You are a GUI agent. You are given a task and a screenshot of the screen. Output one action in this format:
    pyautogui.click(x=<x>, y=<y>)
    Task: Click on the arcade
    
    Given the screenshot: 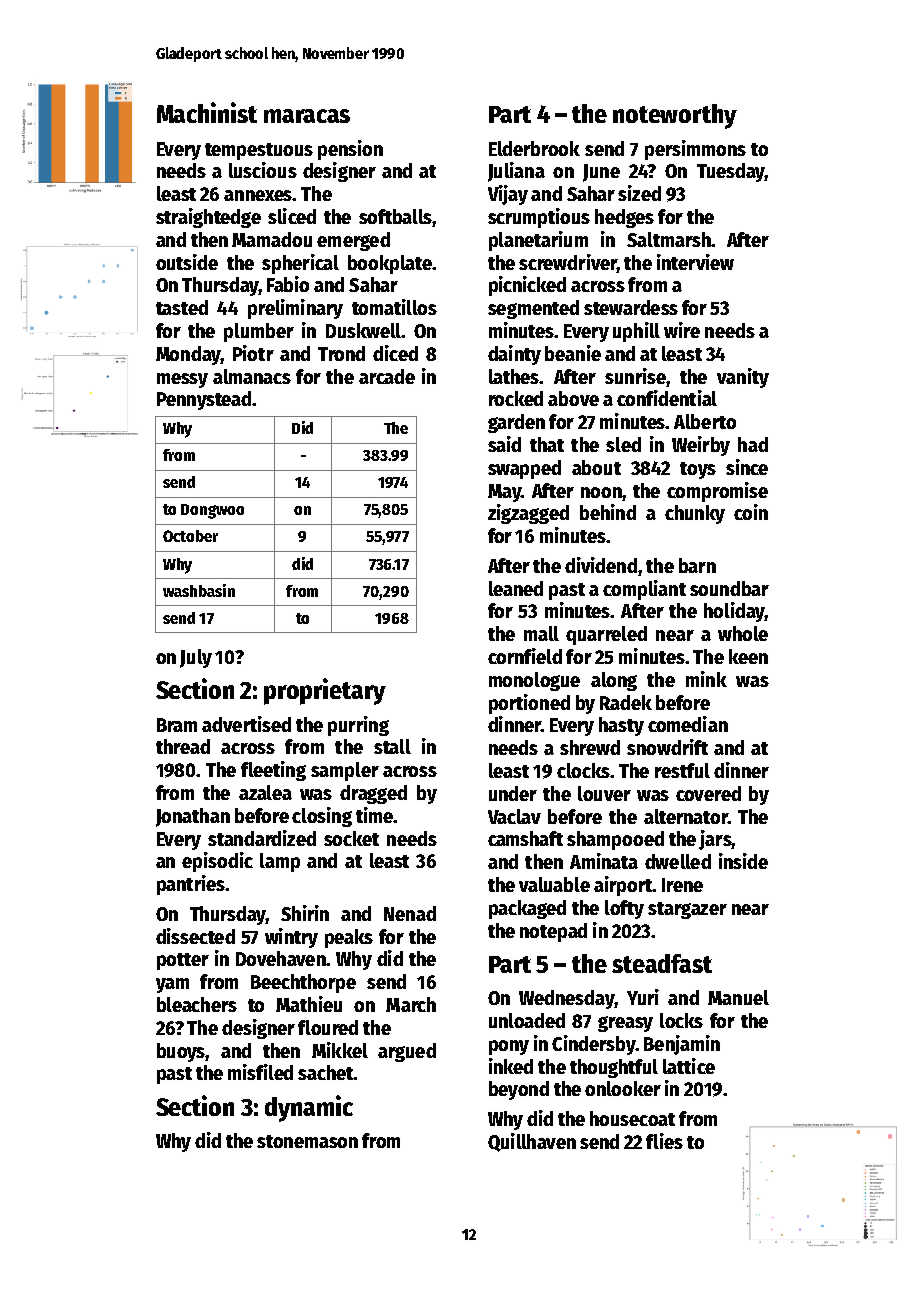 What is the action you would take?
    pyautogui.click(x=387, y=376)
